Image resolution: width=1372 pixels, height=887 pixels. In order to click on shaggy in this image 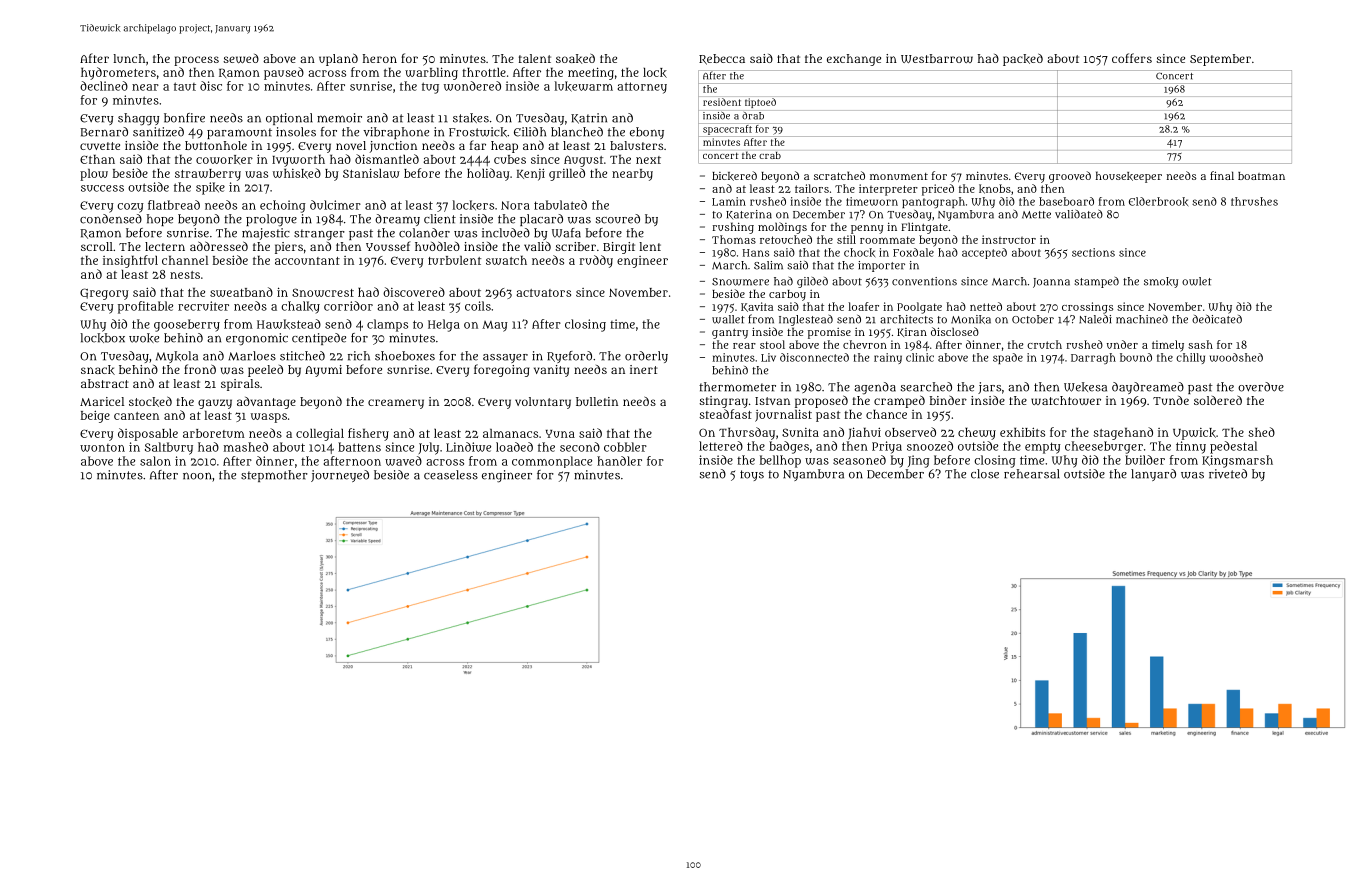, I will do `click(138, 119)`.
